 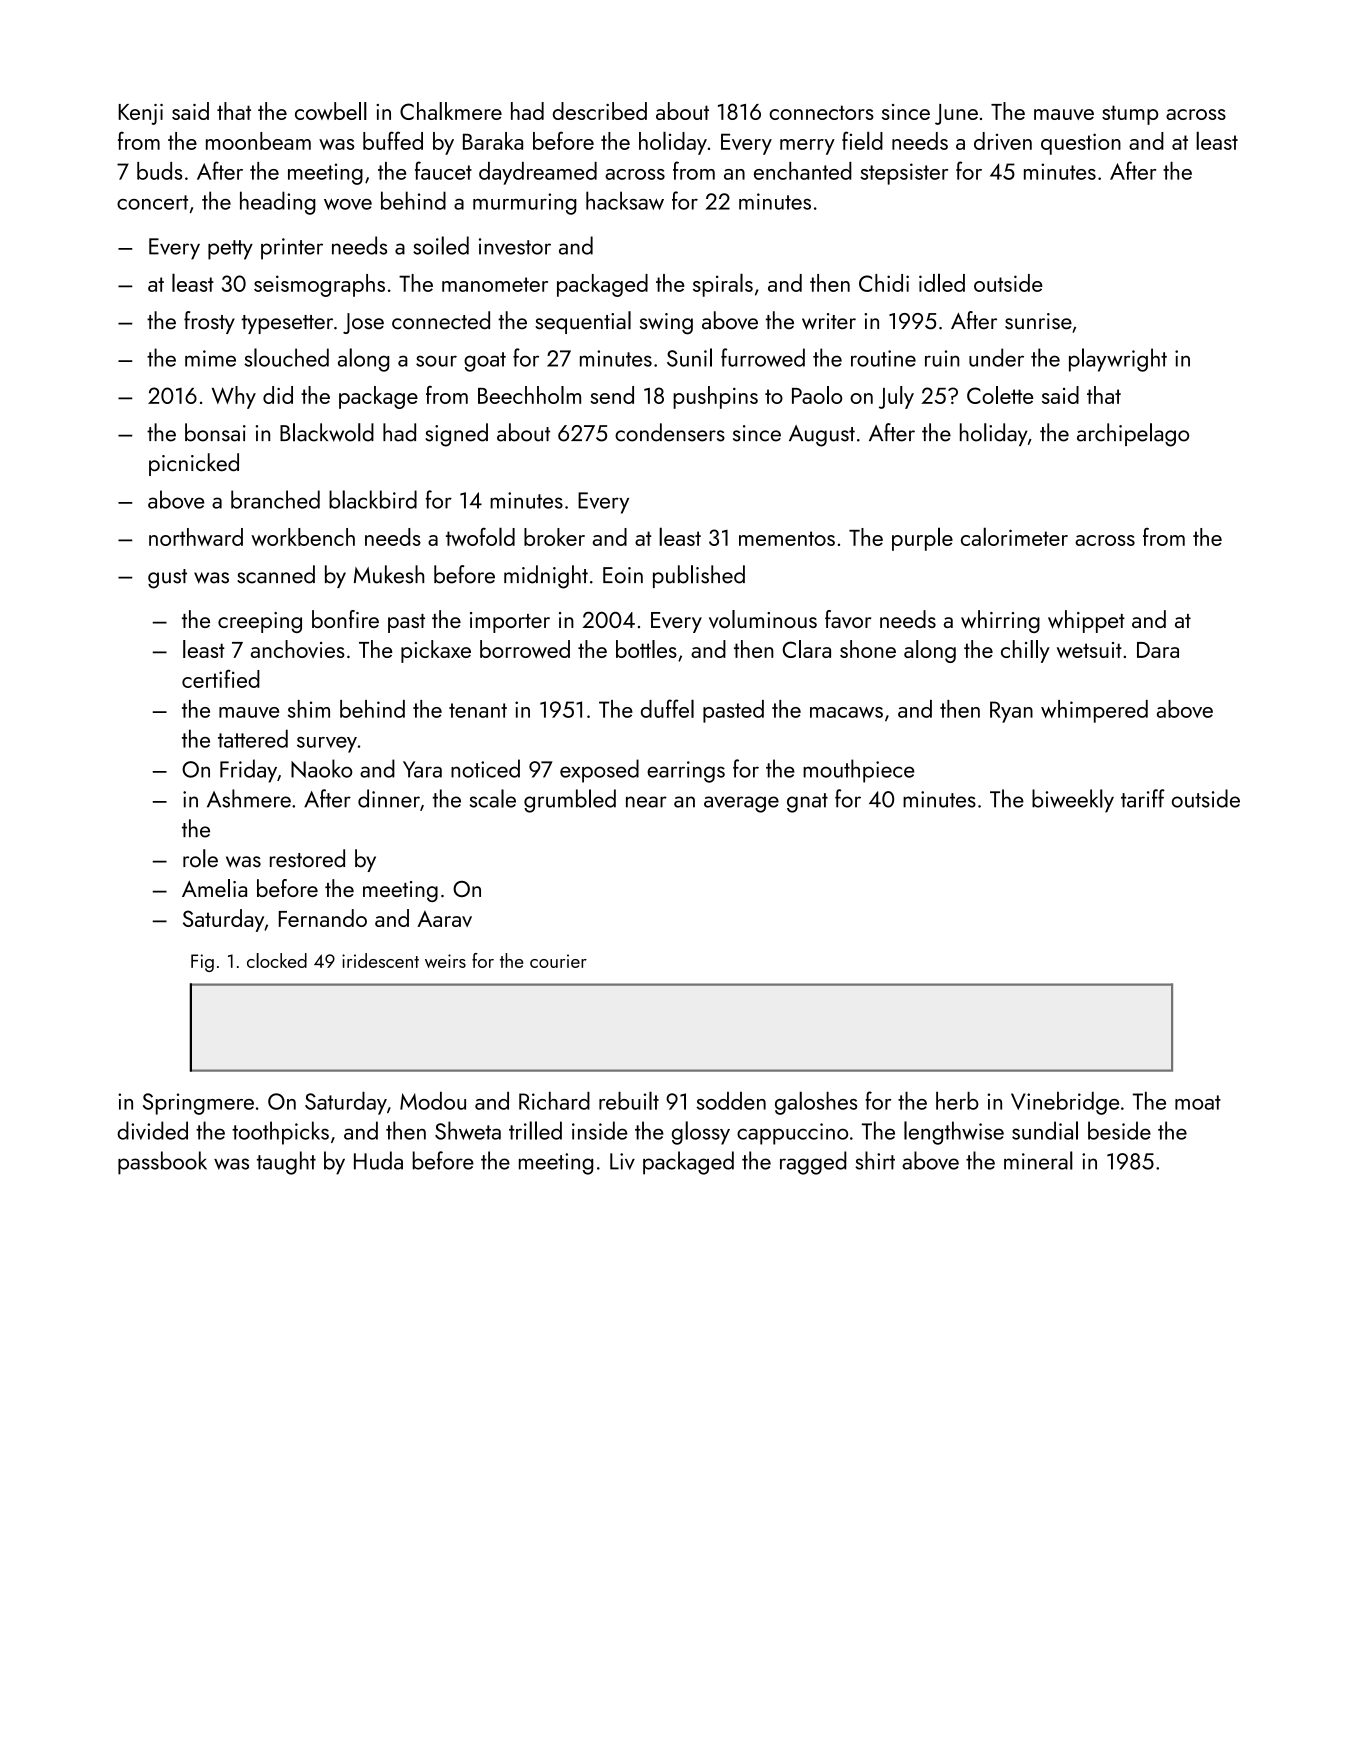 What do you see at coordinates (319, 285) in the screenshot?
I see `seismographs` at bounding box center [319, 285].
